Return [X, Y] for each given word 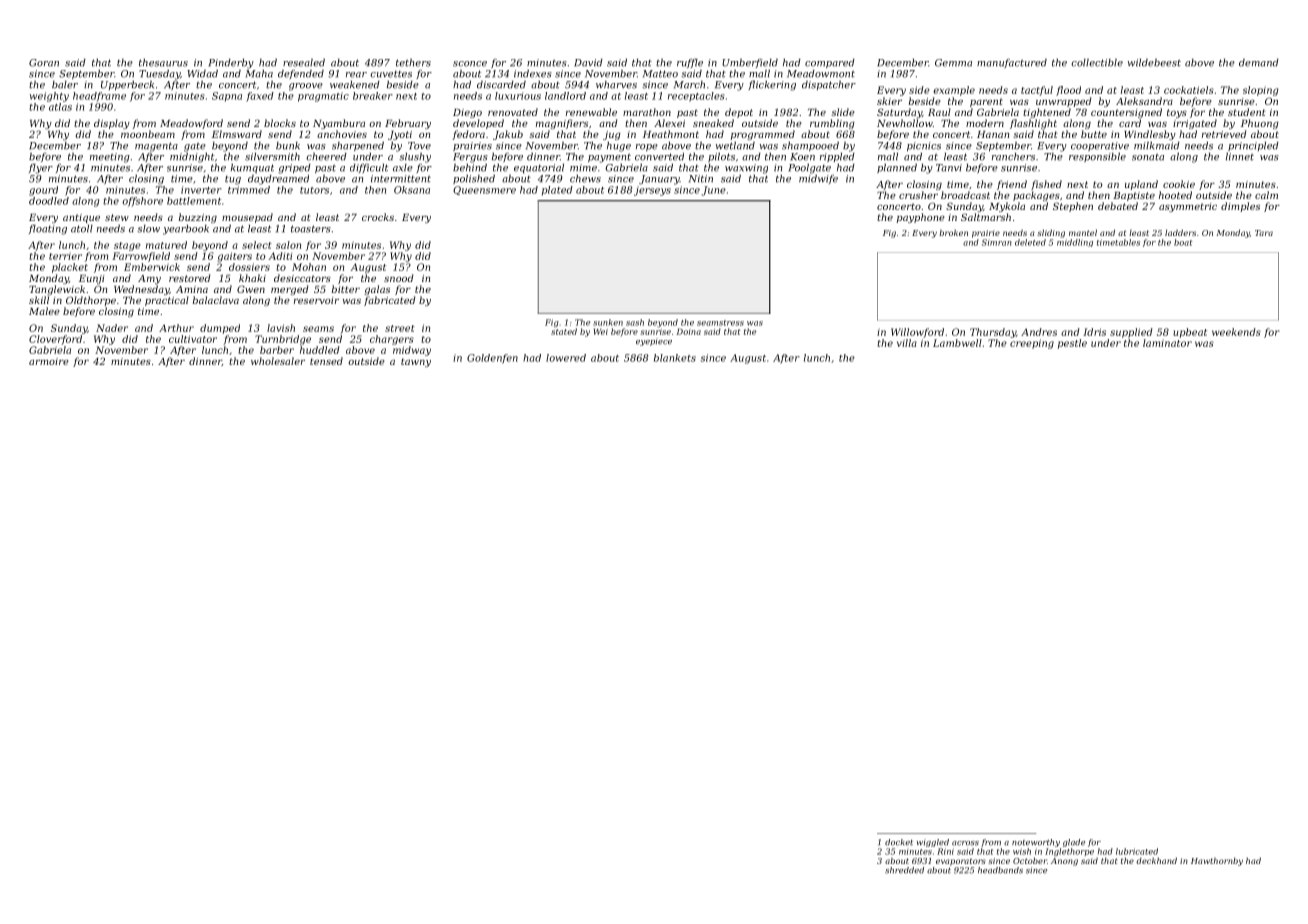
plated [557, 191]
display [112, 124]
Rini [945, 851]
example [954, 91]
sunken [608, 322]
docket [899, 842]
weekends [1236, 332]
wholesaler [278, 361]
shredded [904, 870]
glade [1074, 843]
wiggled [933, 843]
